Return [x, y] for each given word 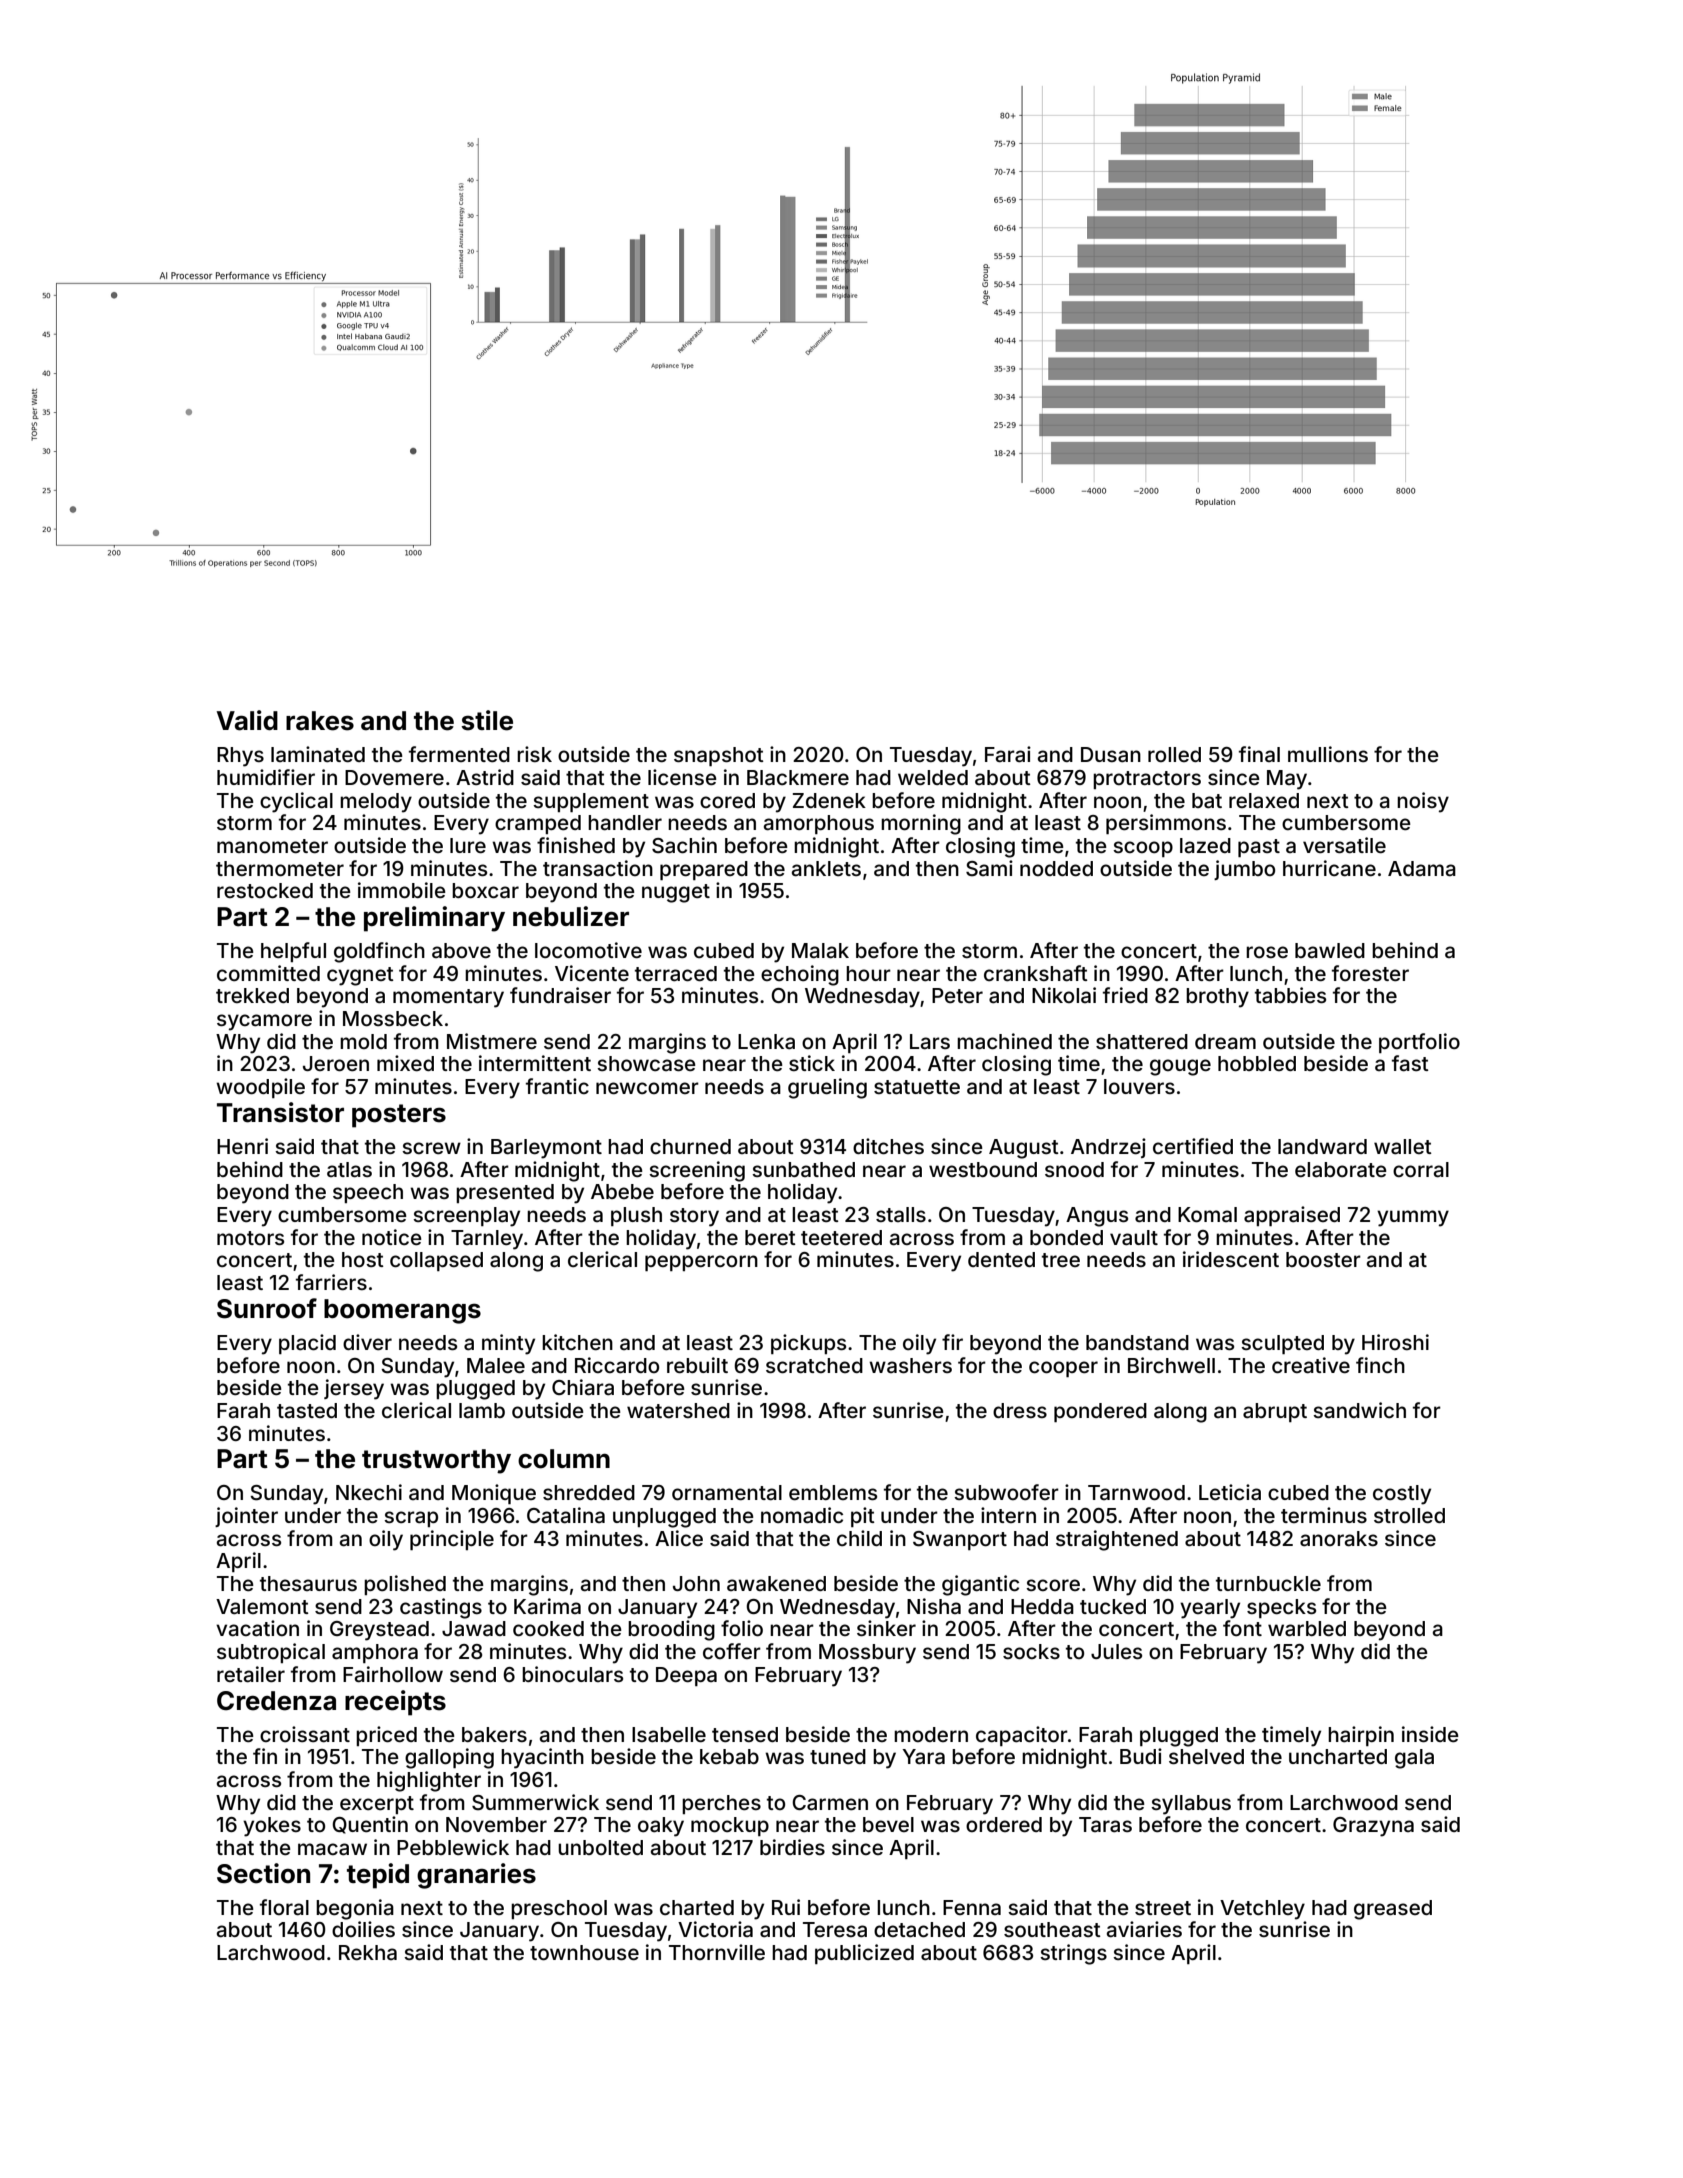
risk [534, 754]
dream [1225, 1041]
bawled [1330, 950]
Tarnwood [1136, 1492]
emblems [833, 1492]
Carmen [830, 1802]
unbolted [600, 1847]
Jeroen [336, 1063]
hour [868, 973]
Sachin [684, 845]
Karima [547, 1606]
